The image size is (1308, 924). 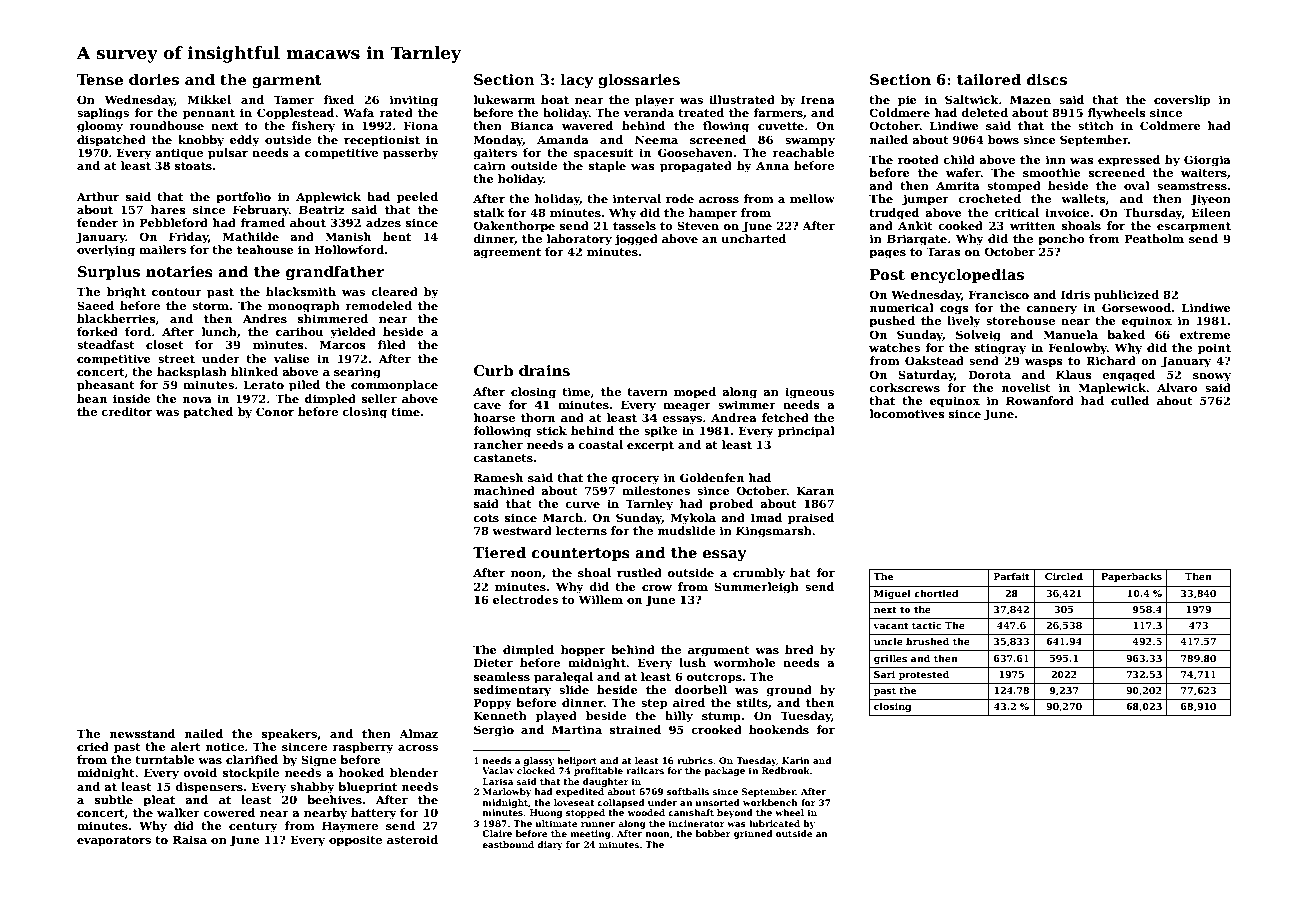 What do you see at coordinates (954, 310) in the page?
I see `cogs` at bounding box center [954, 310].
